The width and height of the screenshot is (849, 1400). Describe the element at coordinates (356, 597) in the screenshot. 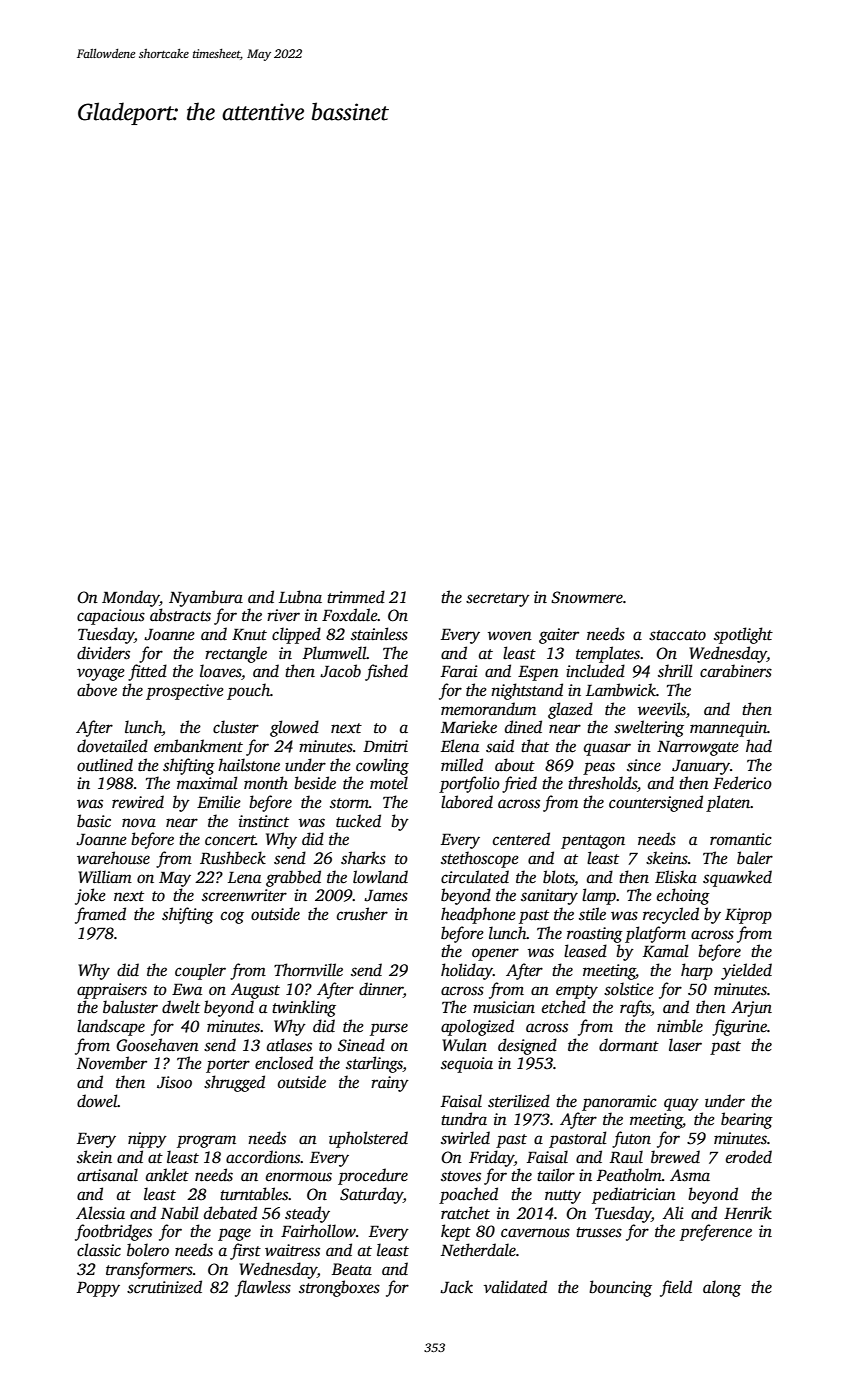

I see `trimmed` at that location.
